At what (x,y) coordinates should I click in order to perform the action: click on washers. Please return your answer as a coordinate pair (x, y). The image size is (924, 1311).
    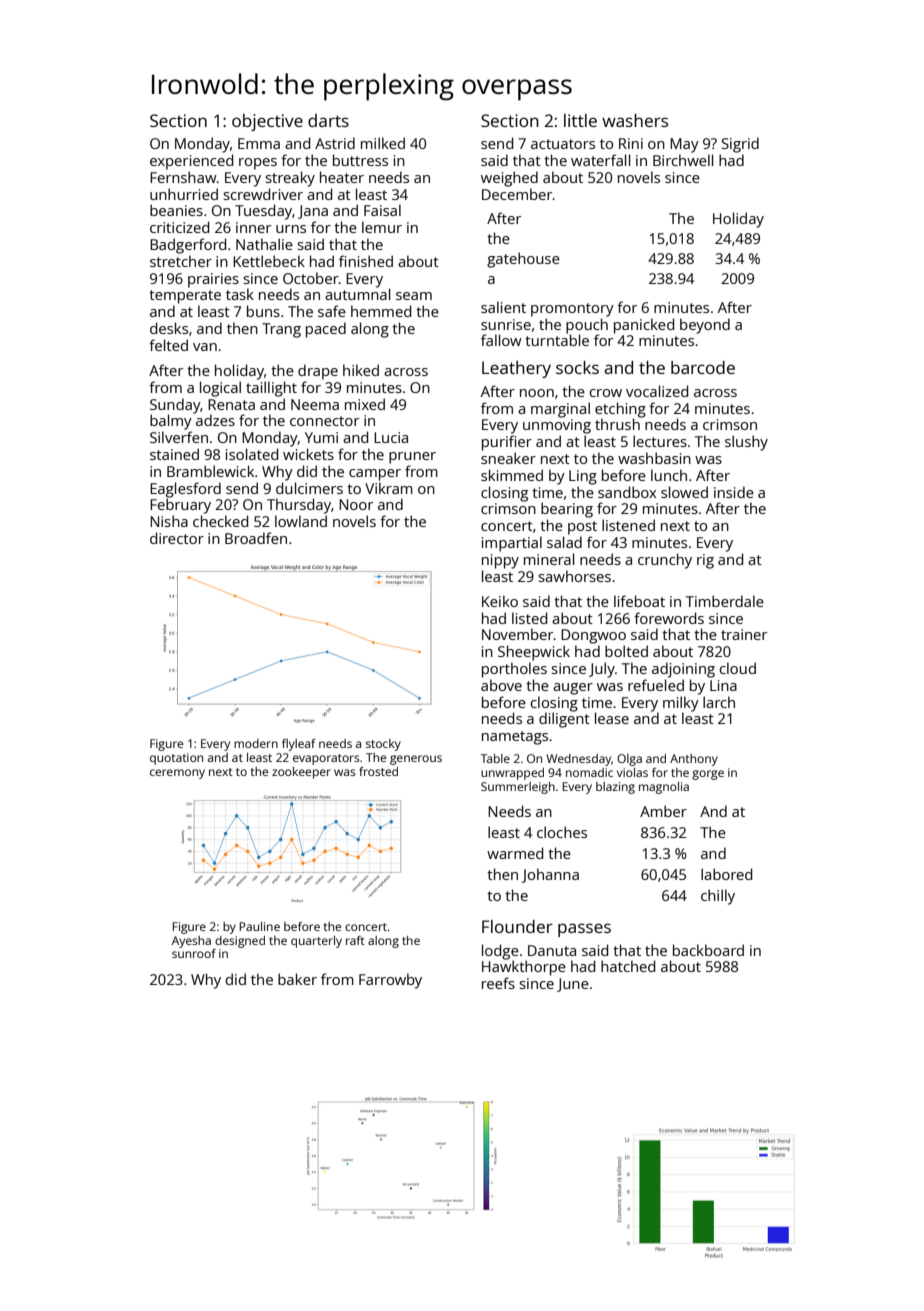
    Looking at the image, I should click on (635, 120).
